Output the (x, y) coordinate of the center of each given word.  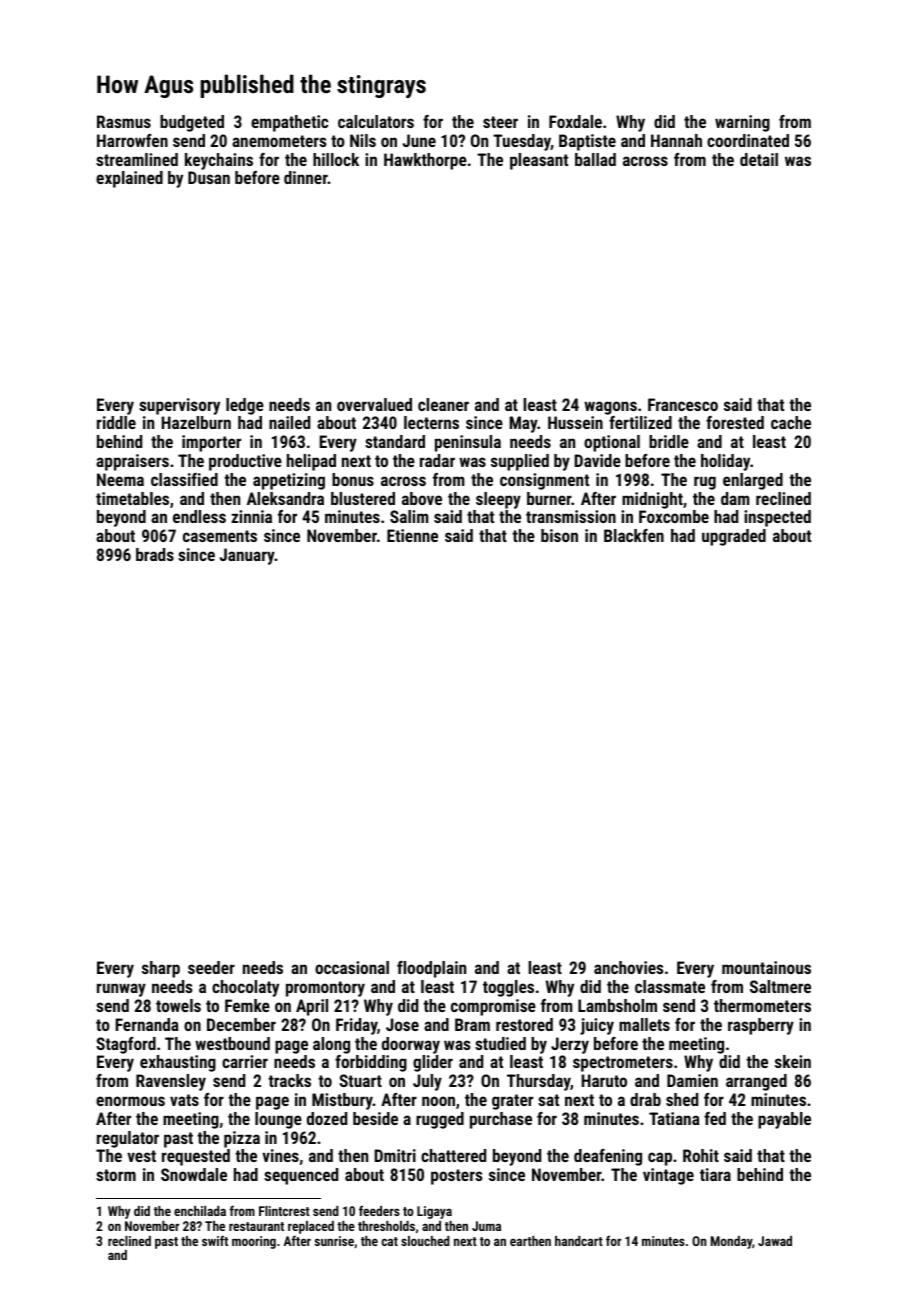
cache (791, 422)
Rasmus (124, 121)
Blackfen (634, 535)
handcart (579, 1241)
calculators (376, 121)
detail (759, 159)
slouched (425, 1241)
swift (215, 1240)
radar (437, 460)
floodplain (431, 969)
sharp (161, 969)
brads (155, 554)
